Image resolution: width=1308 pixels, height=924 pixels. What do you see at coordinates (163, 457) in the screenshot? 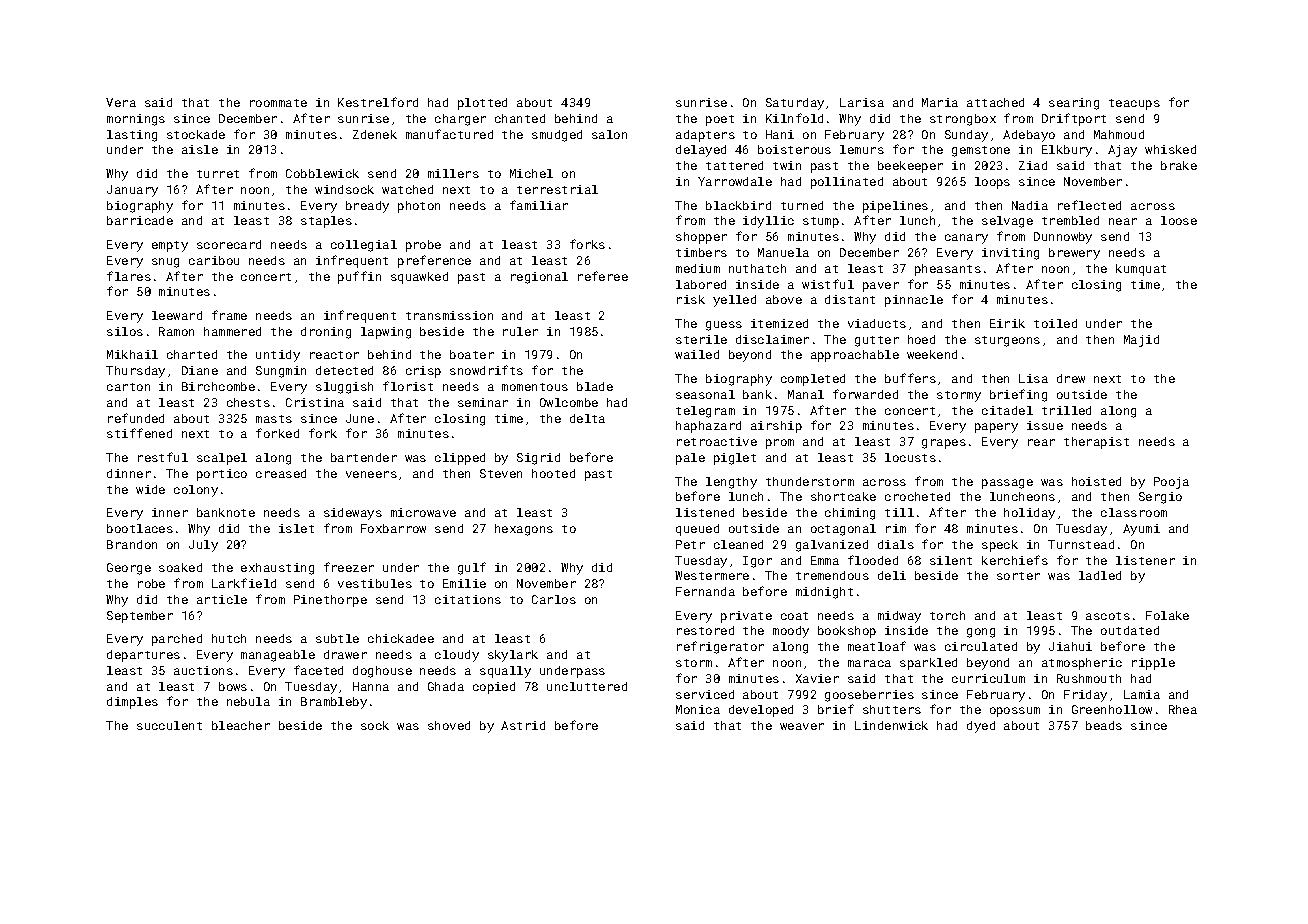
I see `restful` at bounding box center [163, 457].
